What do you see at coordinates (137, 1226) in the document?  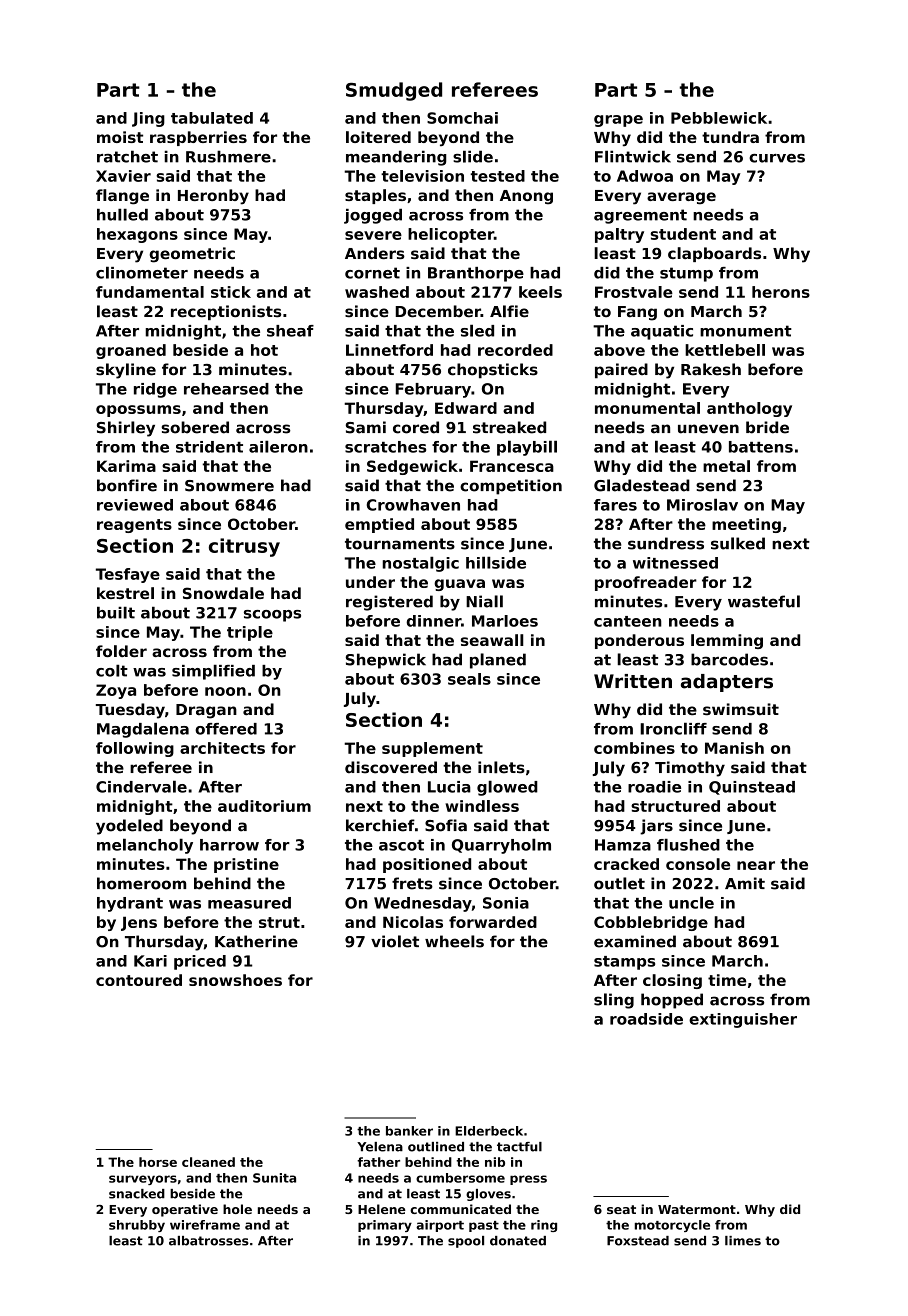 I see `shrubby` at bounding box center [137, 1226].
